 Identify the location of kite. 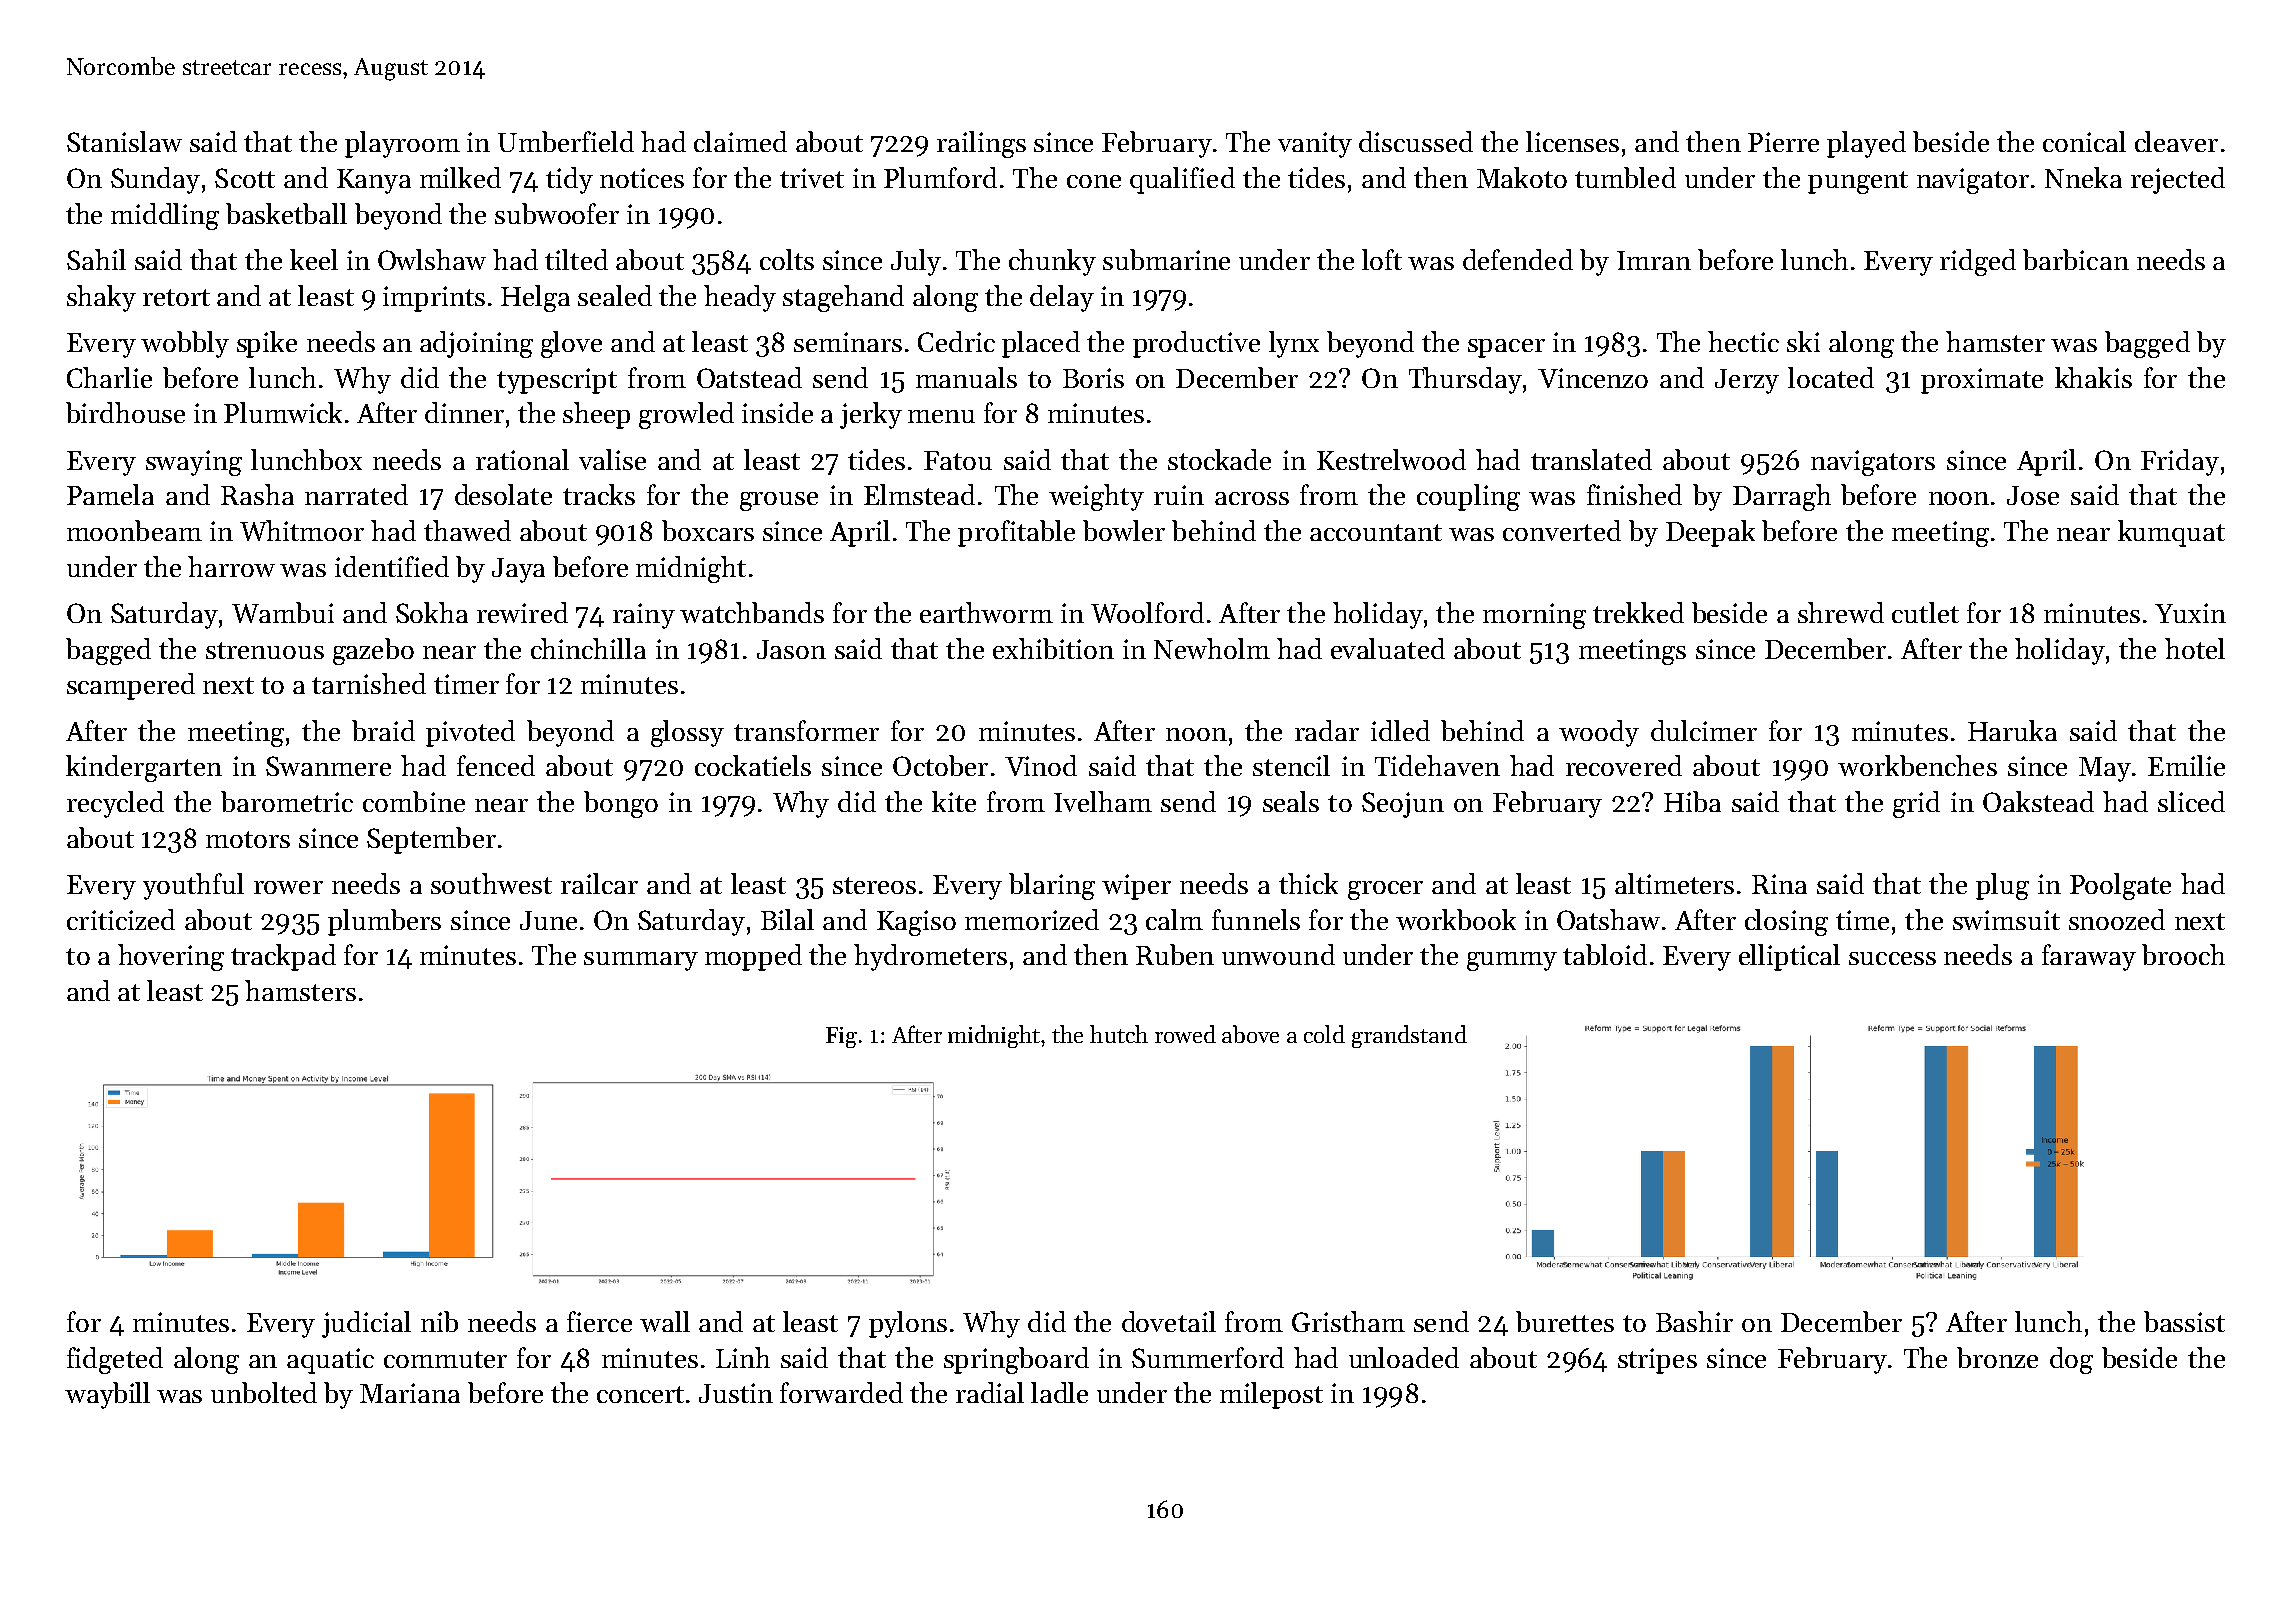
(954, 801).
